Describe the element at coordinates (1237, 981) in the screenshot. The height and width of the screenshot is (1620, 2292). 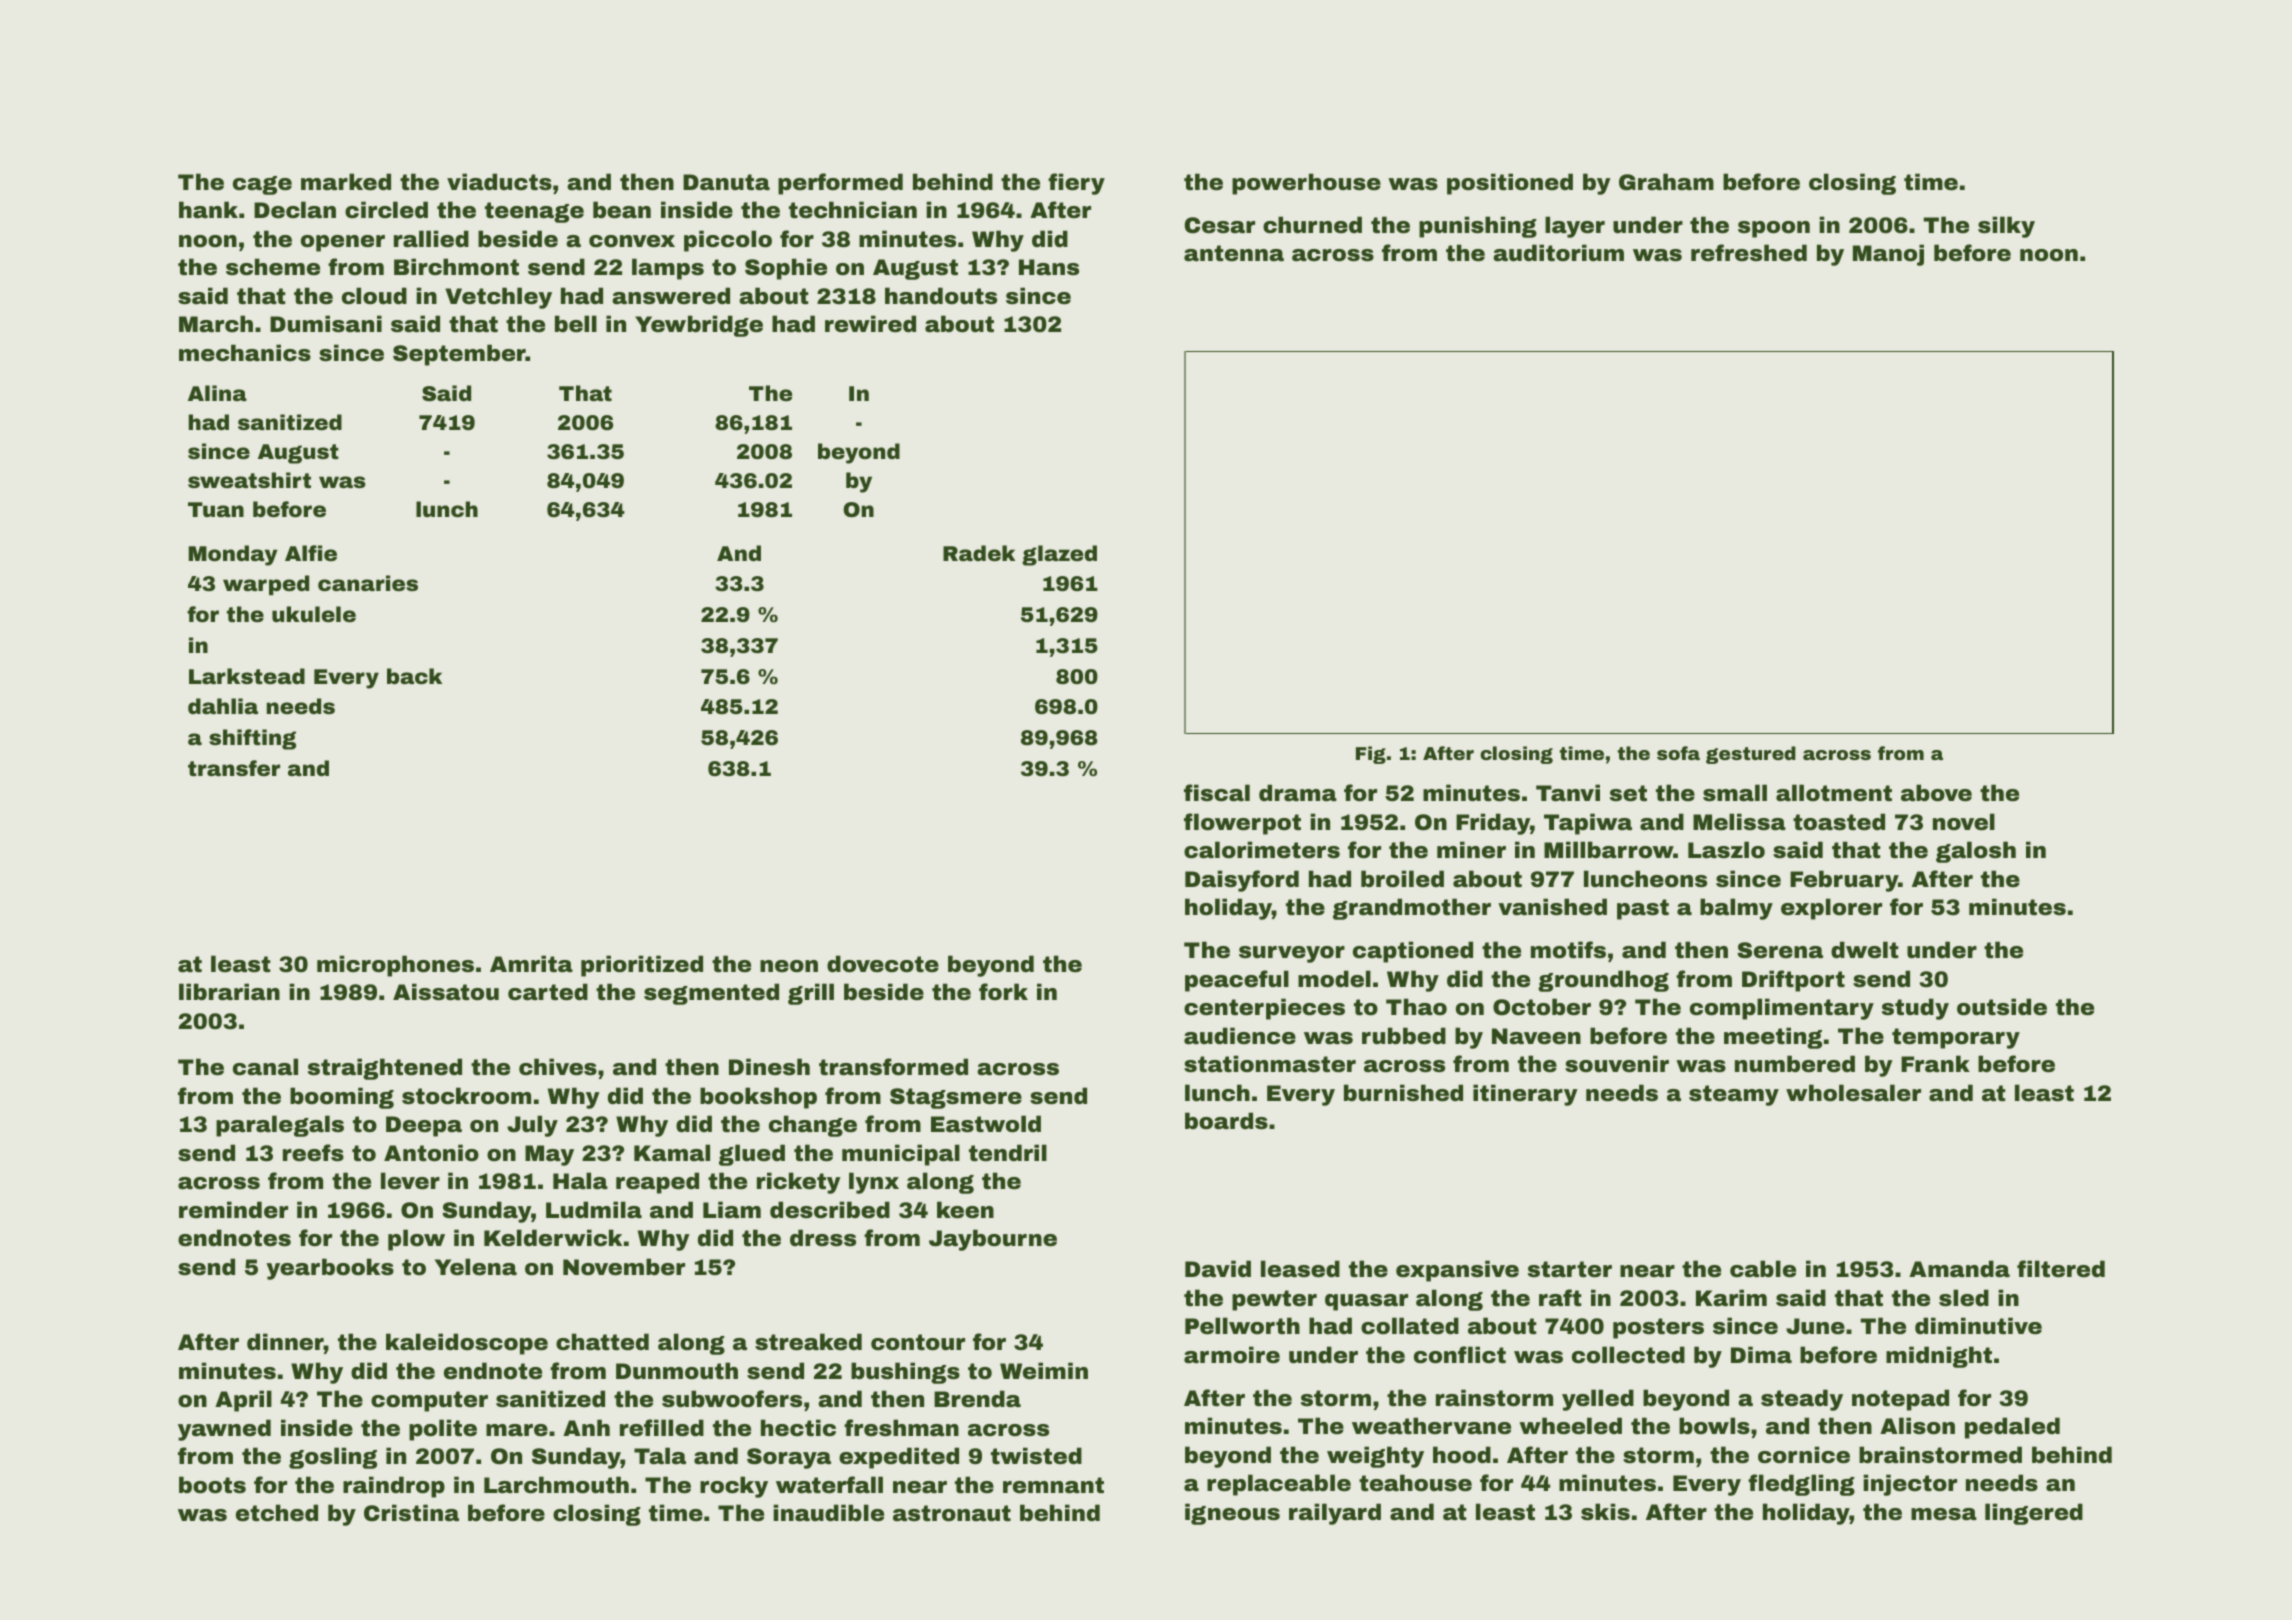
I see `peaceful` at that location.
